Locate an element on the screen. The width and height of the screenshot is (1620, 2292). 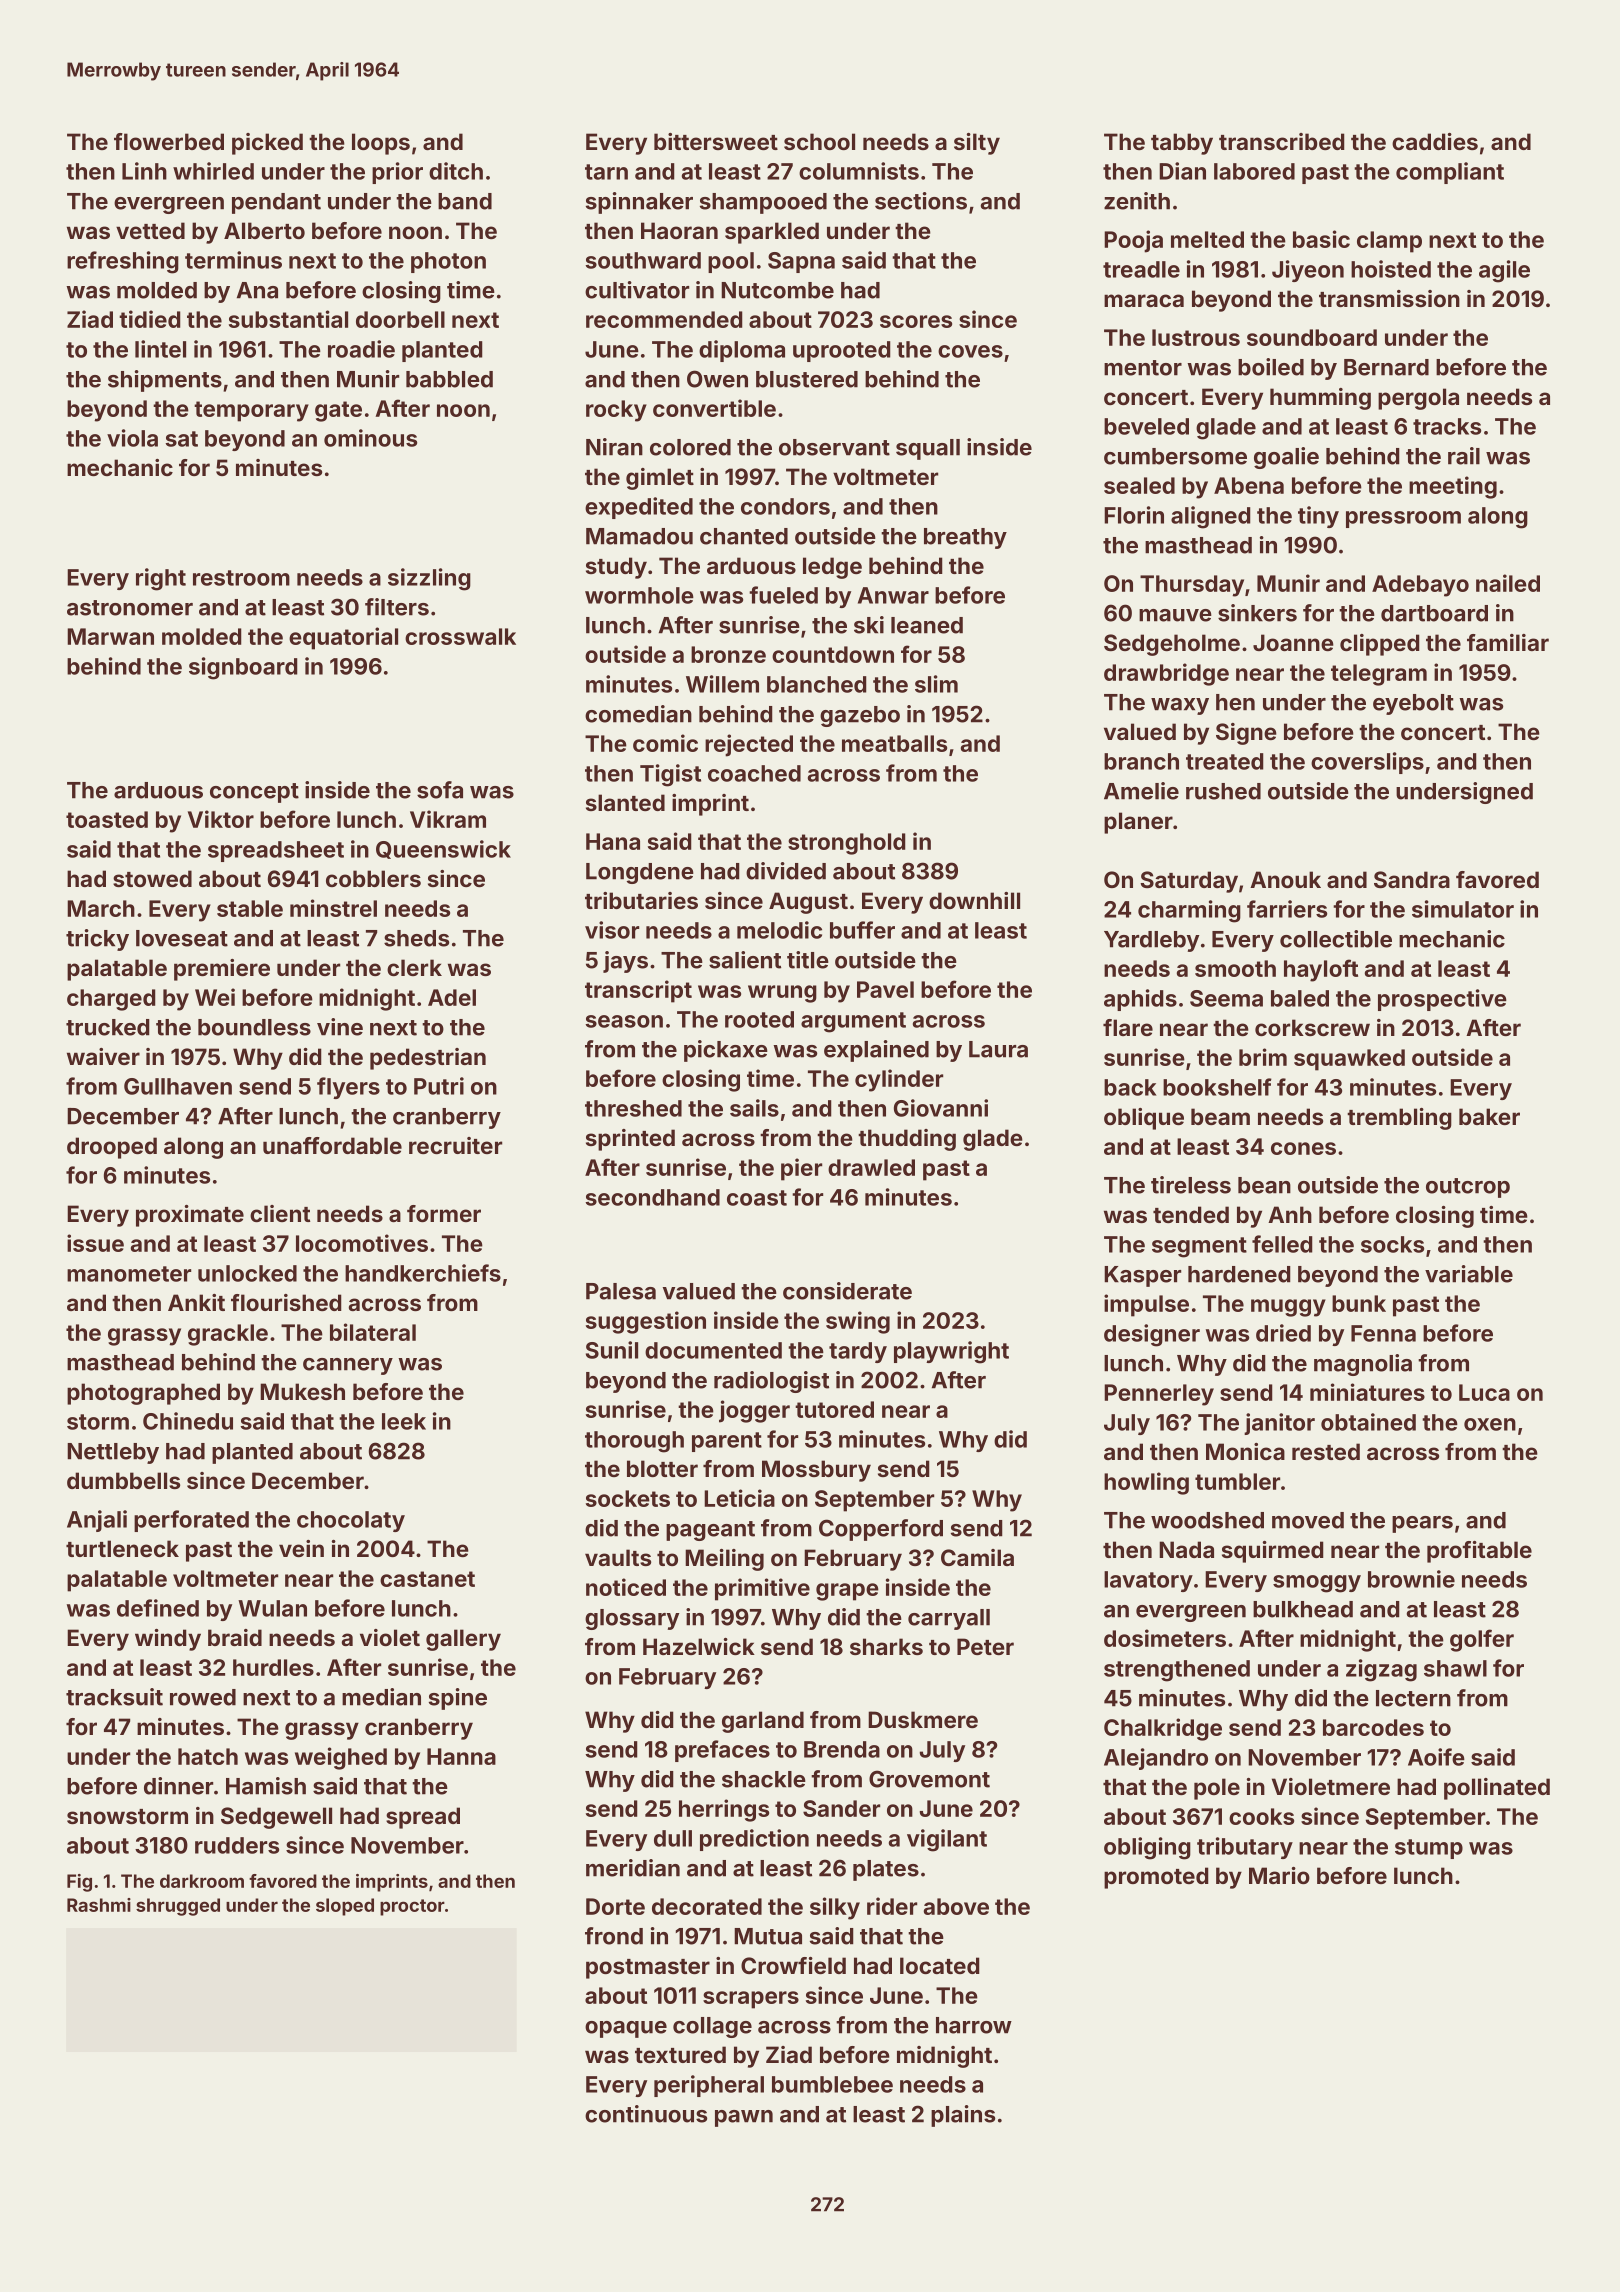
plains is located at coordinates (963, 2116).
